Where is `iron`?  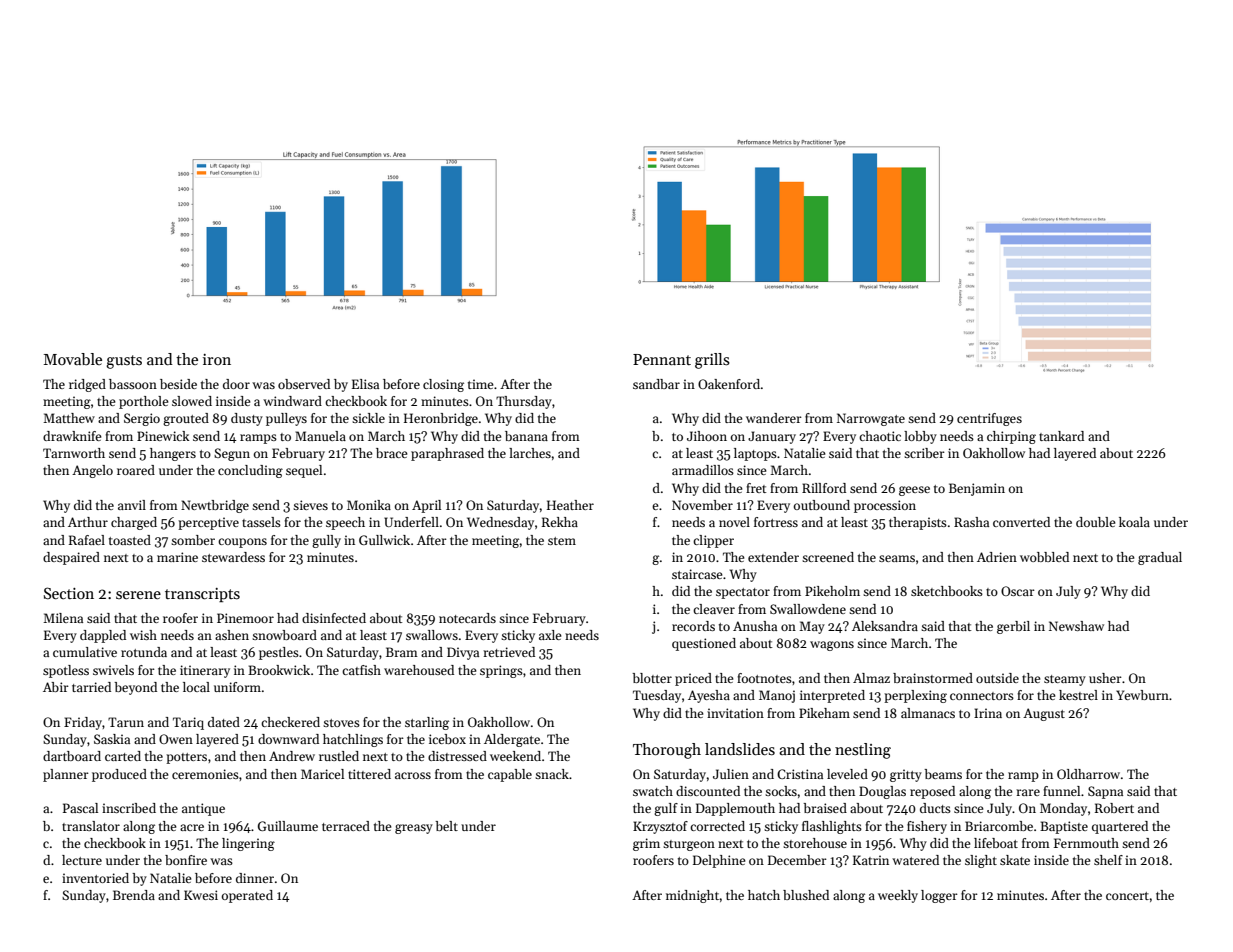
iron is located at coordinates (217, 359).
